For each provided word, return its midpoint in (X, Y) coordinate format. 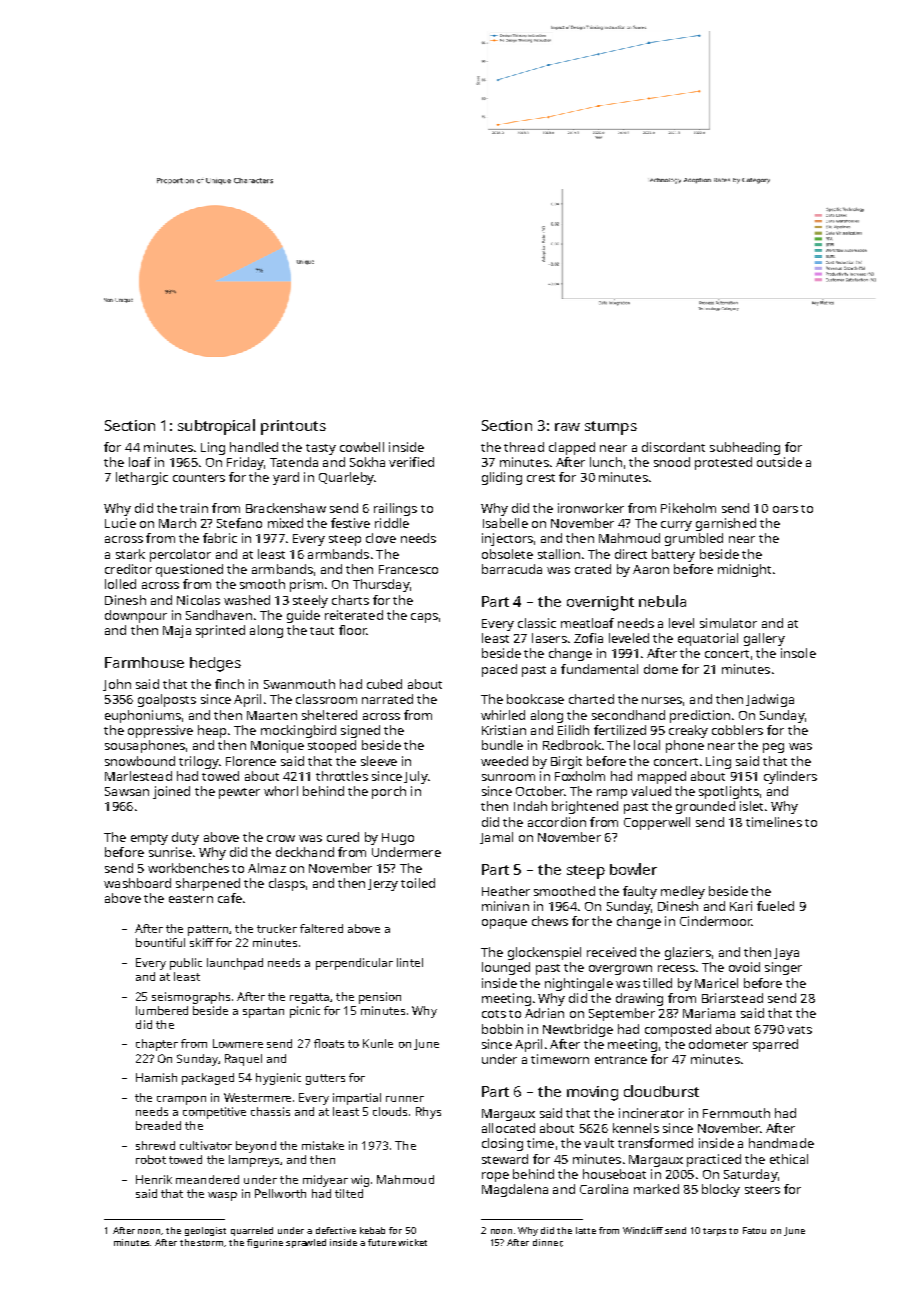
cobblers (737, 730)
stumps (611, 428)
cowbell (362, 447)
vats (799, 1030)
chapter (157, 1045)
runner (405, 1099)
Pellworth (280, 1193)
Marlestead (138, 776)
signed (360, 731)
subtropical (216, 427)
